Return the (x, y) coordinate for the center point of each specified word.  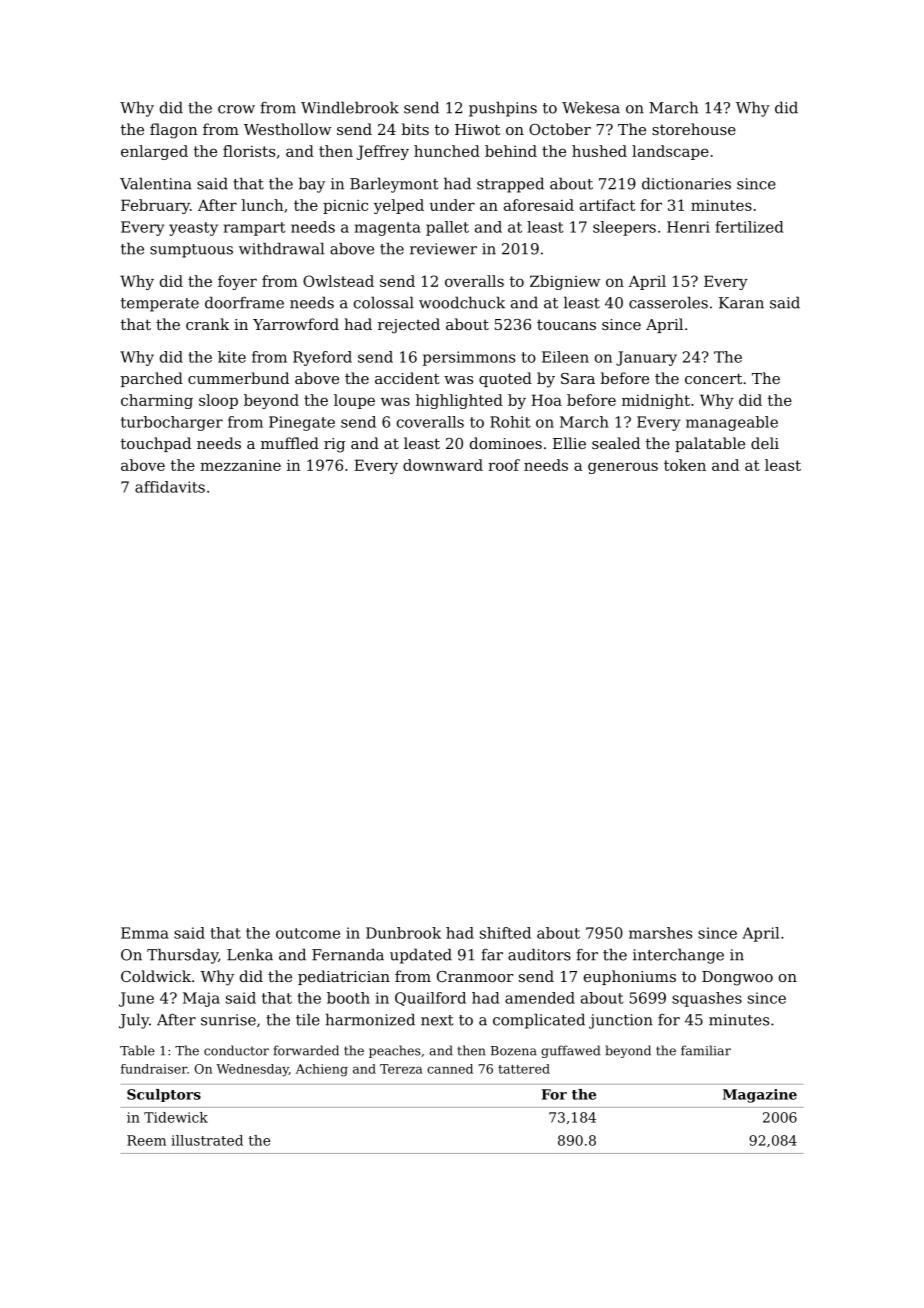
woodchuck (462, 302)
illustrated (207, 1140)
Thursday (182, 956)
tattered (524, 1069)
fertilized (750, 227)
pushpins (503, 109)
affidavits (170, 487)
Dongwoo (737, 978)
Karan (741, 303)
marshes (660, 933)
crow (236, 109)
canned (450, 1069)
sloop (218, 401)
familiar (706, 1050)
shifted (505, 933)
